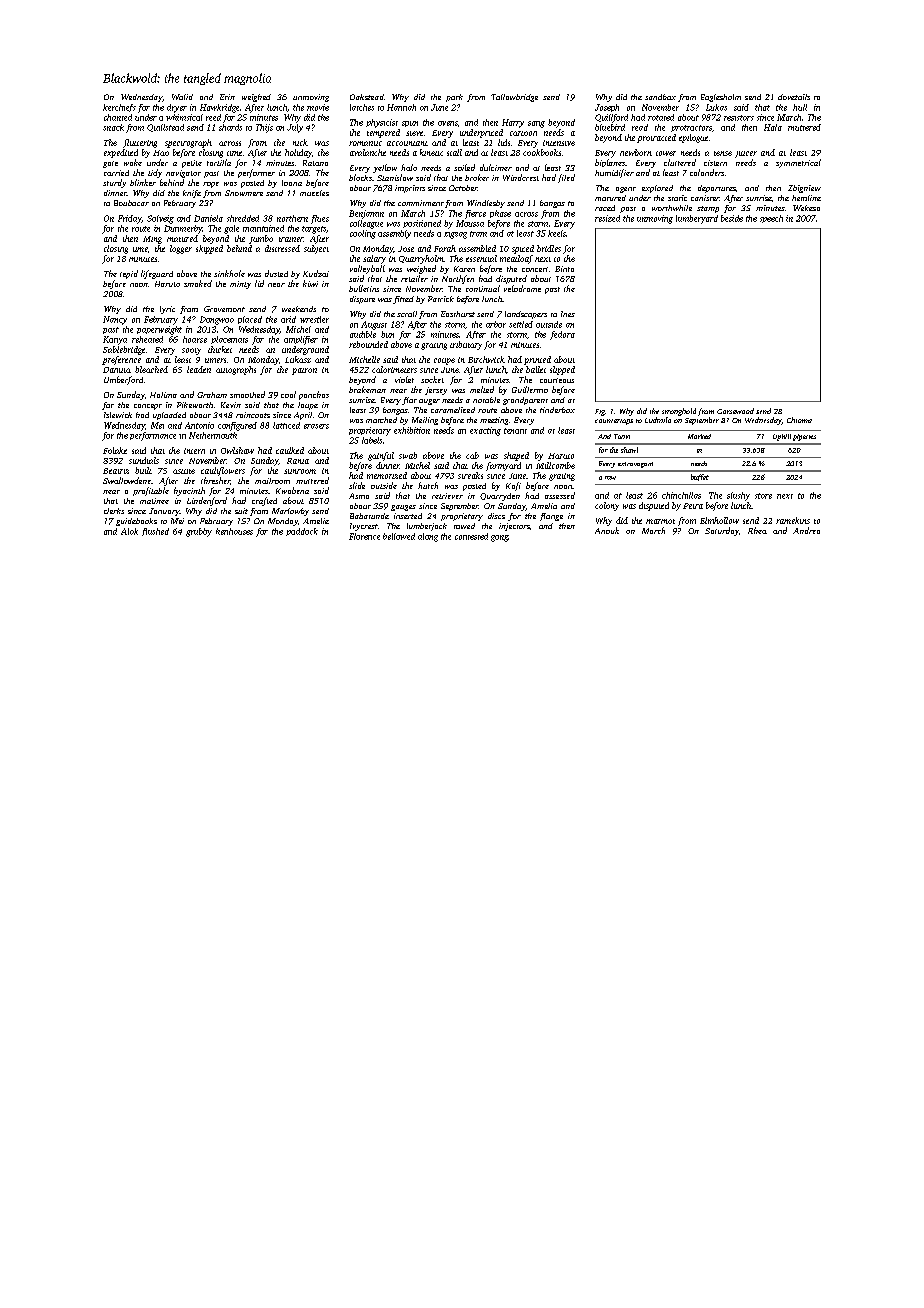 This screenshot has width=924, height=1308. What do you see at coordinates (806, 208) in the screenshot?
I see `Wekesa` at bounding box center [806, 208].
